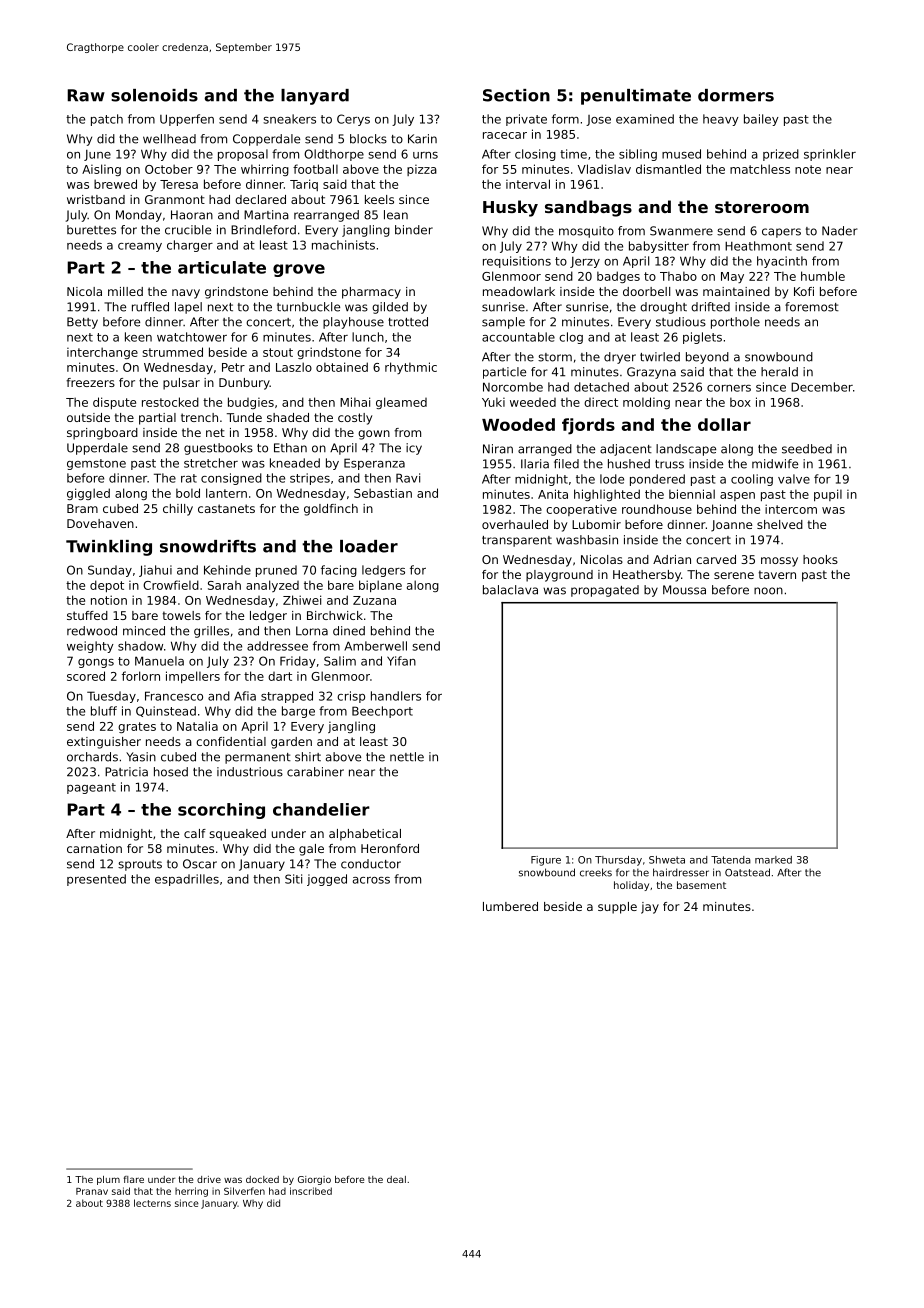  Describe the element at coordinates (86, 95) in the screenshot. I see `Raw` at that location.
